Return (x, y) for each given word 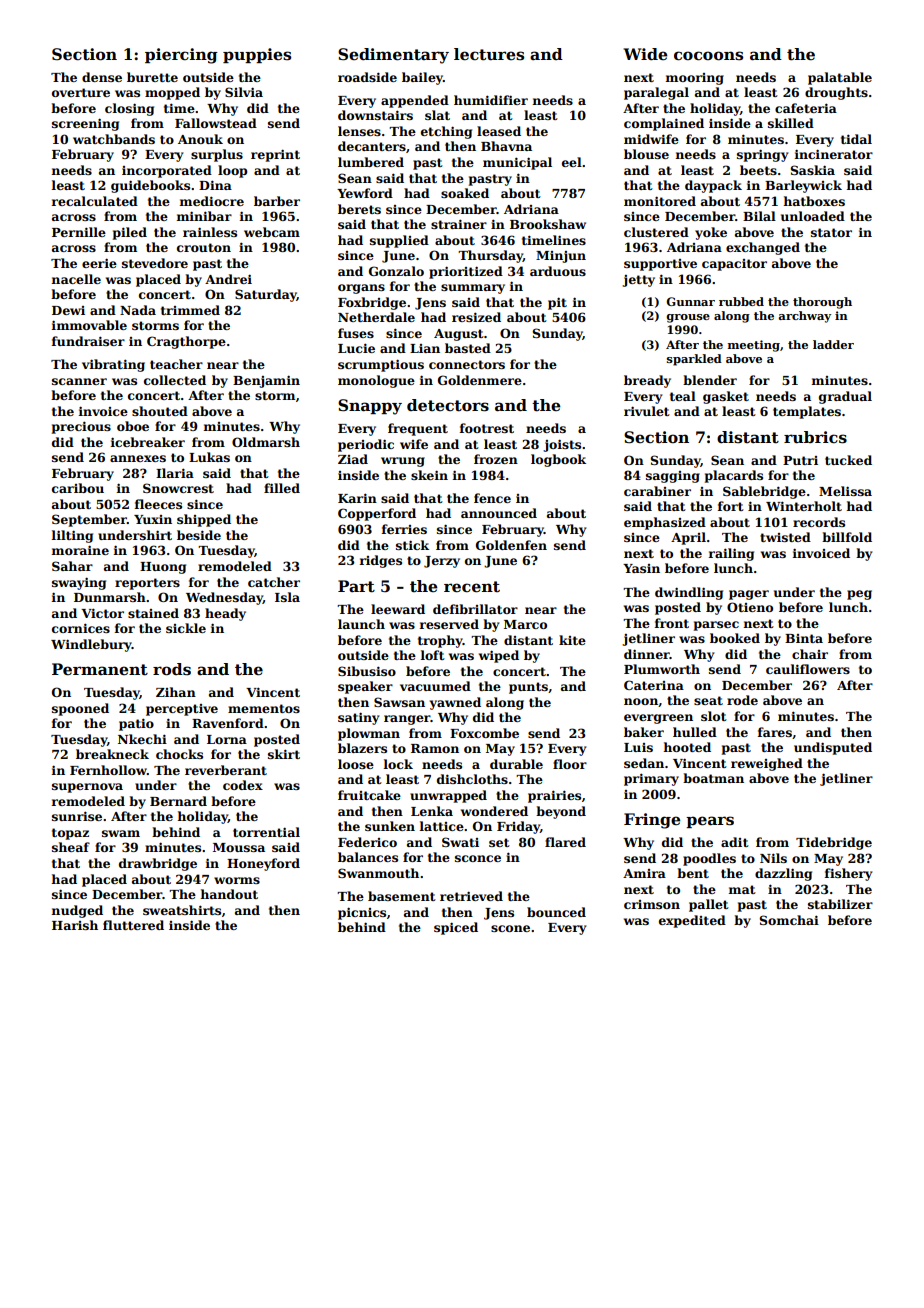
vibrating (113, 365)
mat (742, 889)
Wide (645, 54)
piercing (181, 56)
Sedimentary (393, 56)
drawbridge (158, 864)
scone (510, 928)
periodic (366, 445)
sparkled (694, 360)
